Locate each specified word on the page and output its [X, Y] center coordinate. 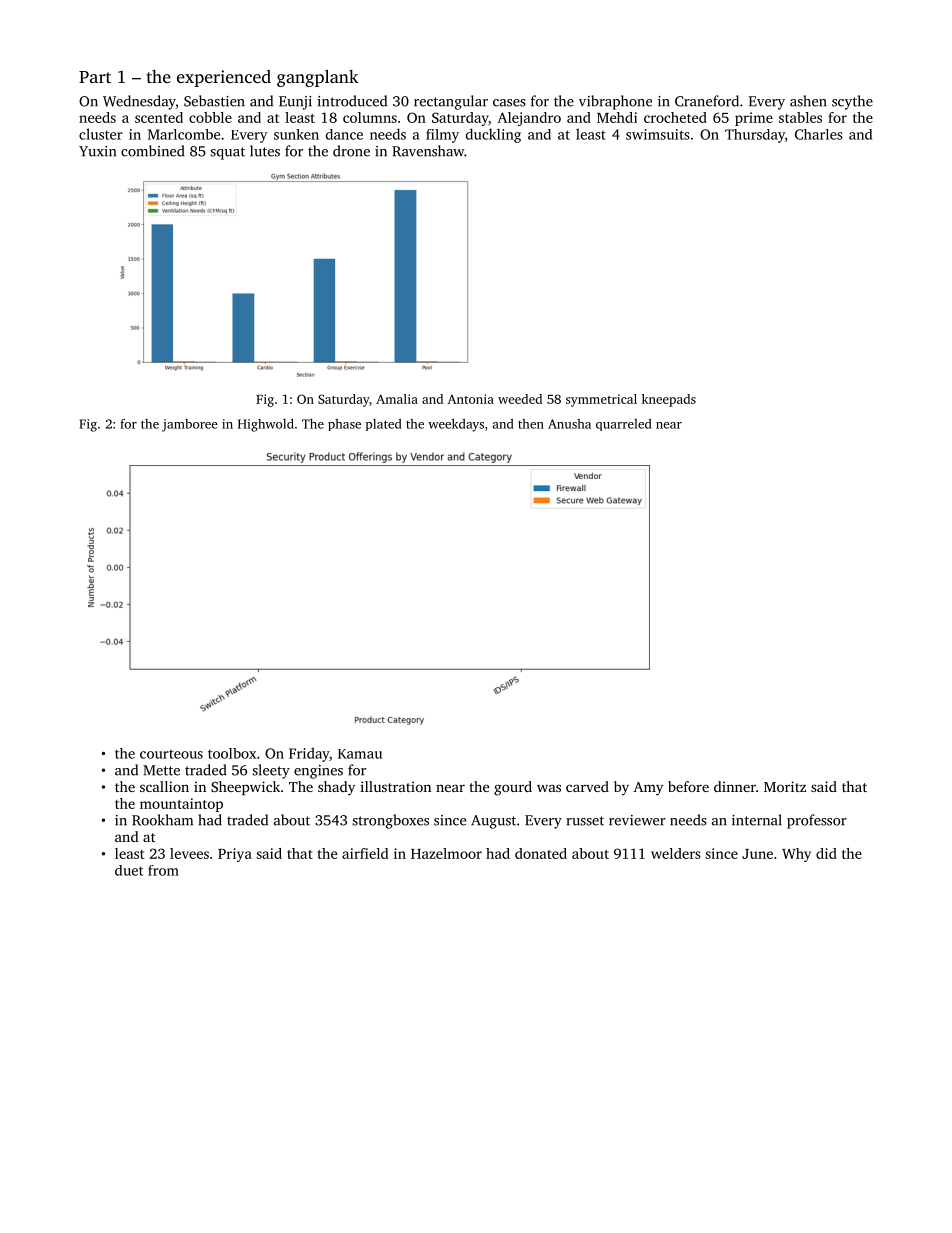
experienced [224, 78]
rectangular [451, 102]
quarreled [624, 425]
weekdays [456, 425]
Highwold [266, 425]
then [531, 424]
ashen [808, 101]
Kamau [360, 754]
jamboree [190, 425]
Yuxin [97, 151]
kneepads [669, 400]
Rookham [162, 820]
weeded [520, 399]
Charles [819, 134]
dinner [735, 786]
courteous [171, 754]
